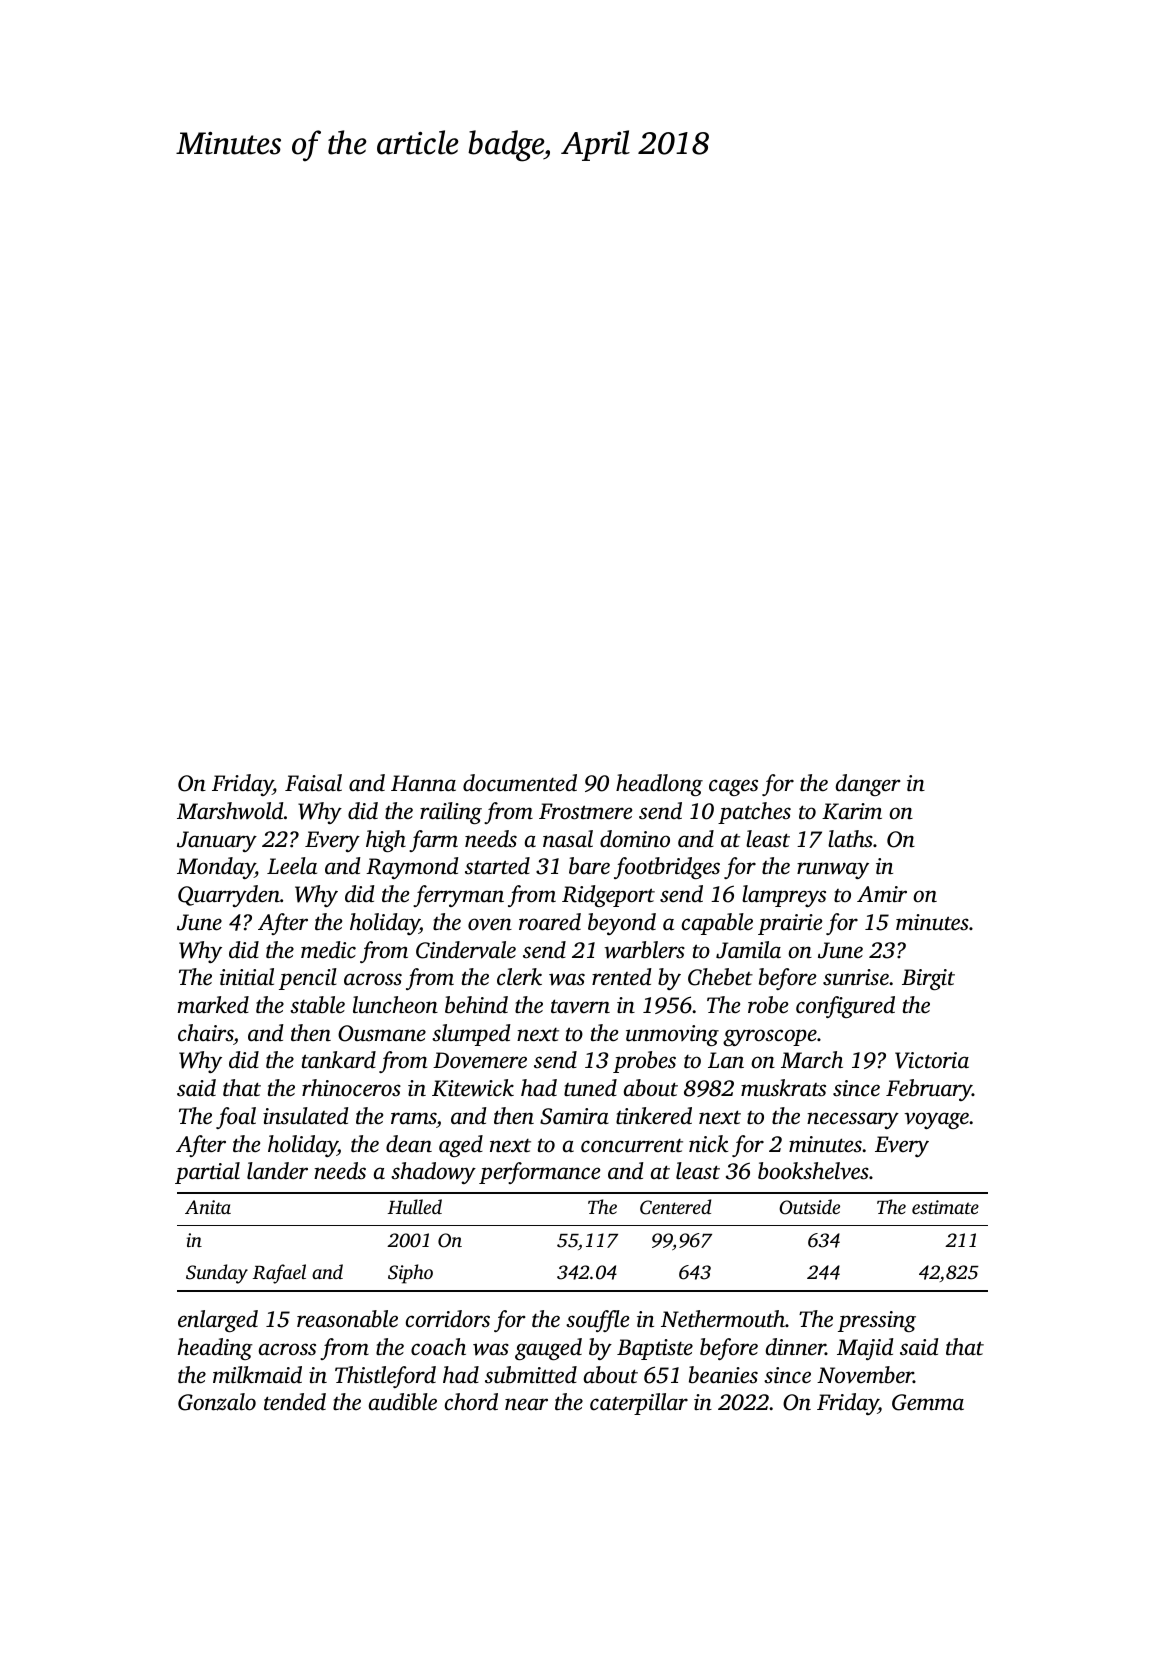 The width and height of the screenshot is (1165, 1654). I want to click on nick, so click(708, 1144).
